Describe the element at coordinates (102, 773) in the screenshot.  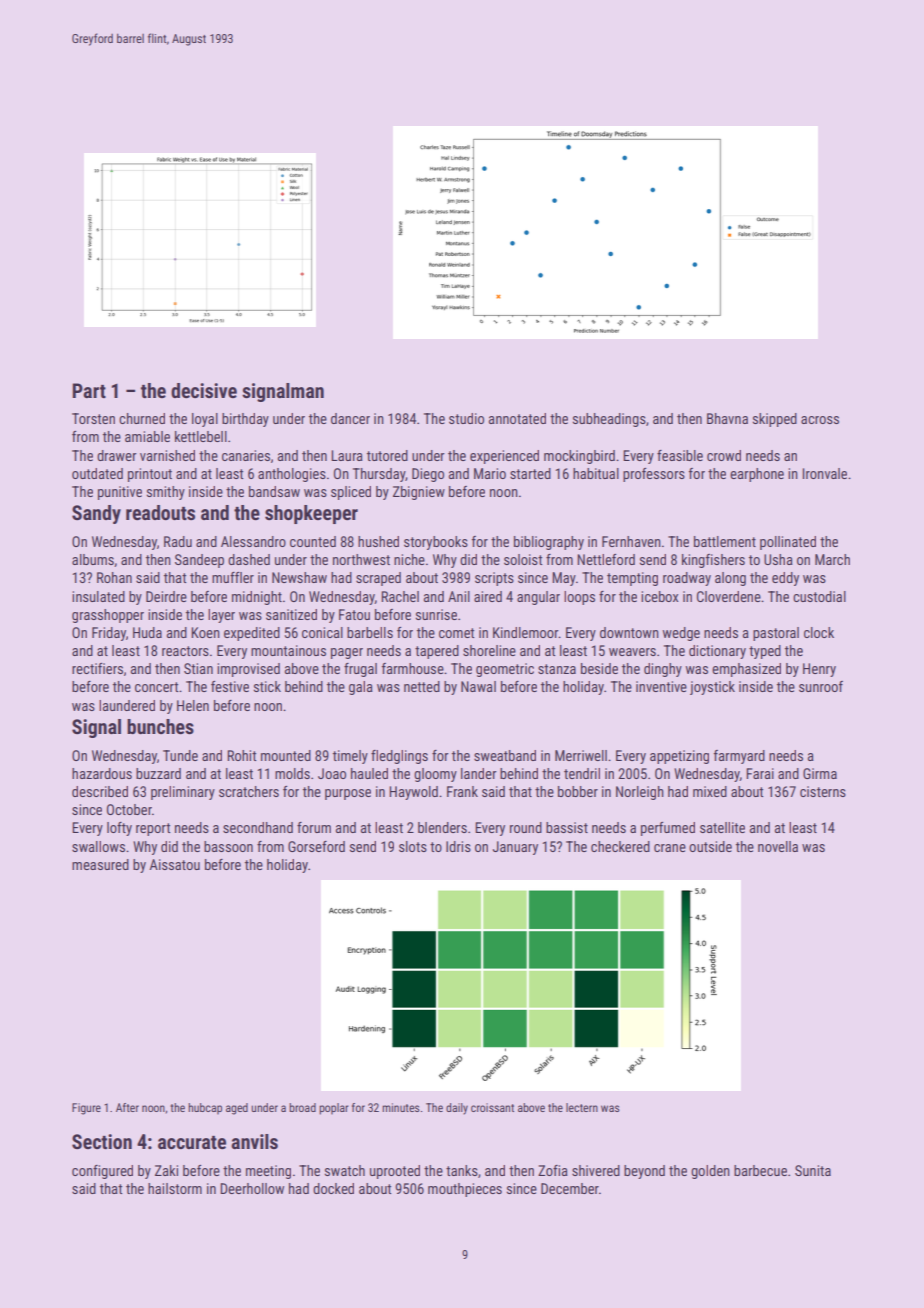
I see `hazardous` at that location.
